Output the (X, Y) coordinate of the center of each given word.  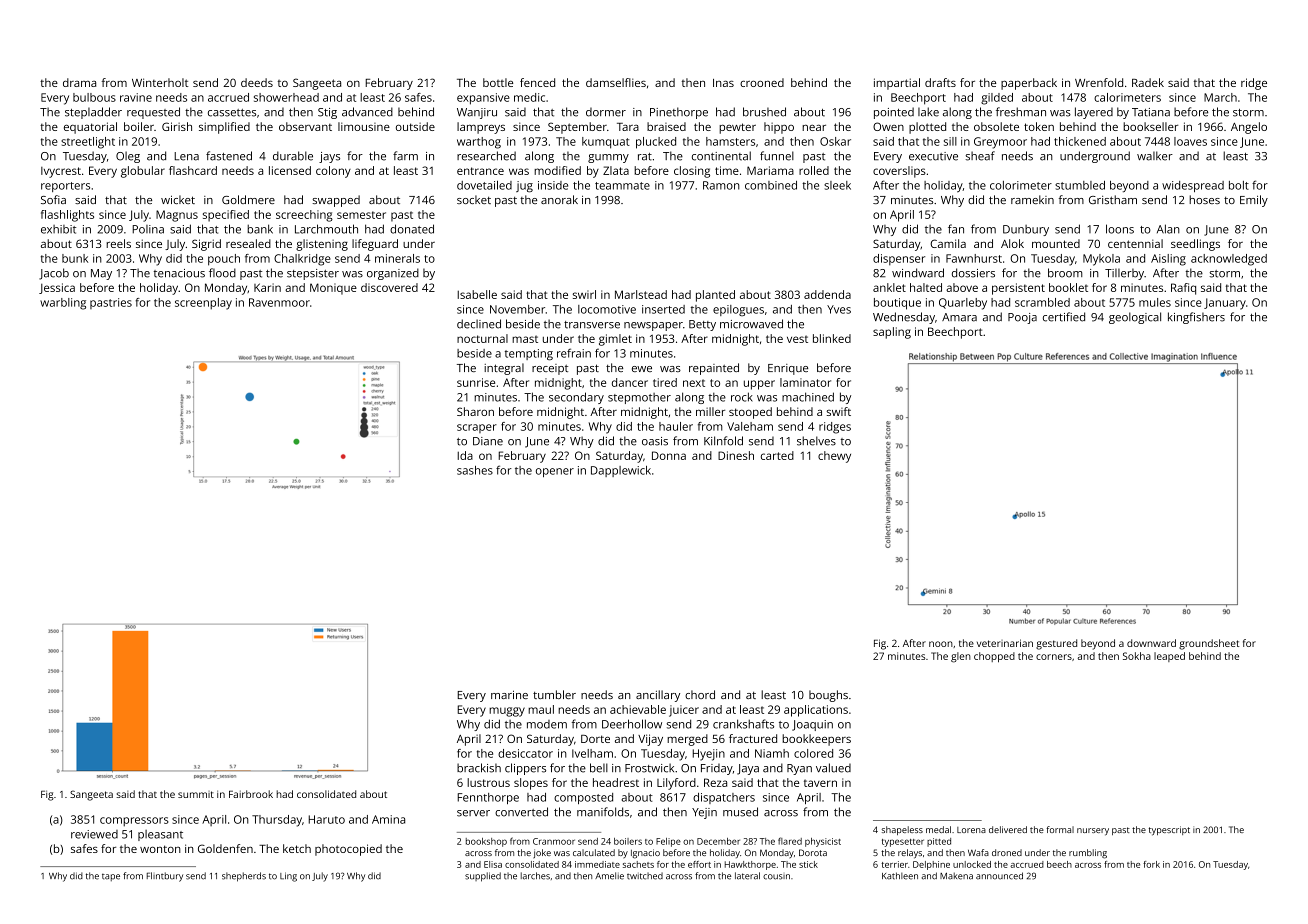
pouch (224, 260)
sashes (475, 470)
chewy (834, 457)
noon (941, 644)
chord (700, 694)
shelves (816, 441)
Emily (1254, 201)
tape (111, 877)
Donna (669, 455)
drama (79, 82)
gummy (608, 158)
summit (196, 794)
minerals (397, 258)
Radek (1148, 82)
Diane (488, 441)
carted (777, 455)
